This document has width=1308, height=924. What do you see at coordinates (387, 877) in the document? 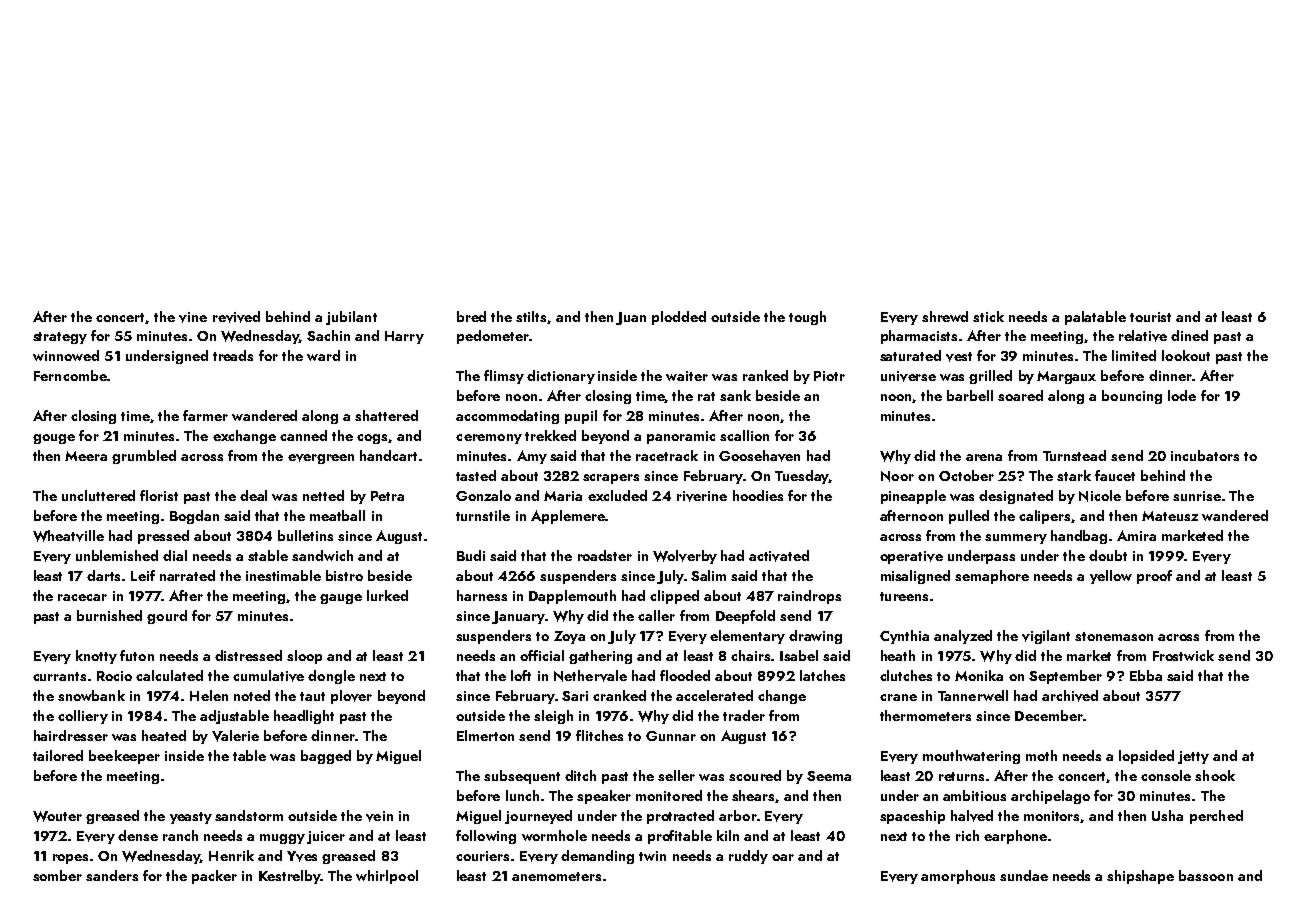
I see `whirlpool` at bounding box center [387, 877].
